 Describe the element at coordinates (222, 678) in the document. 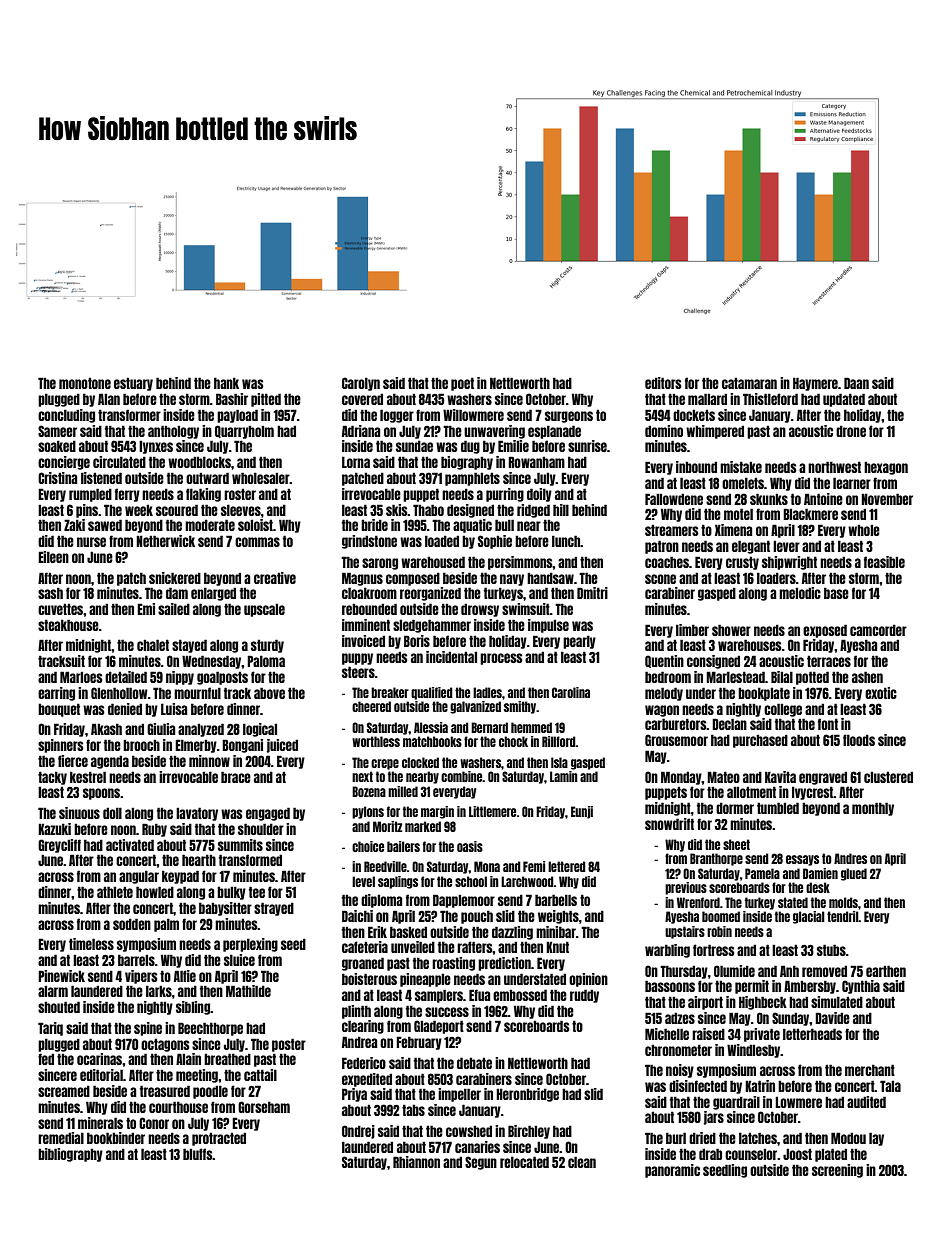

I see `goalposts` at that location.
